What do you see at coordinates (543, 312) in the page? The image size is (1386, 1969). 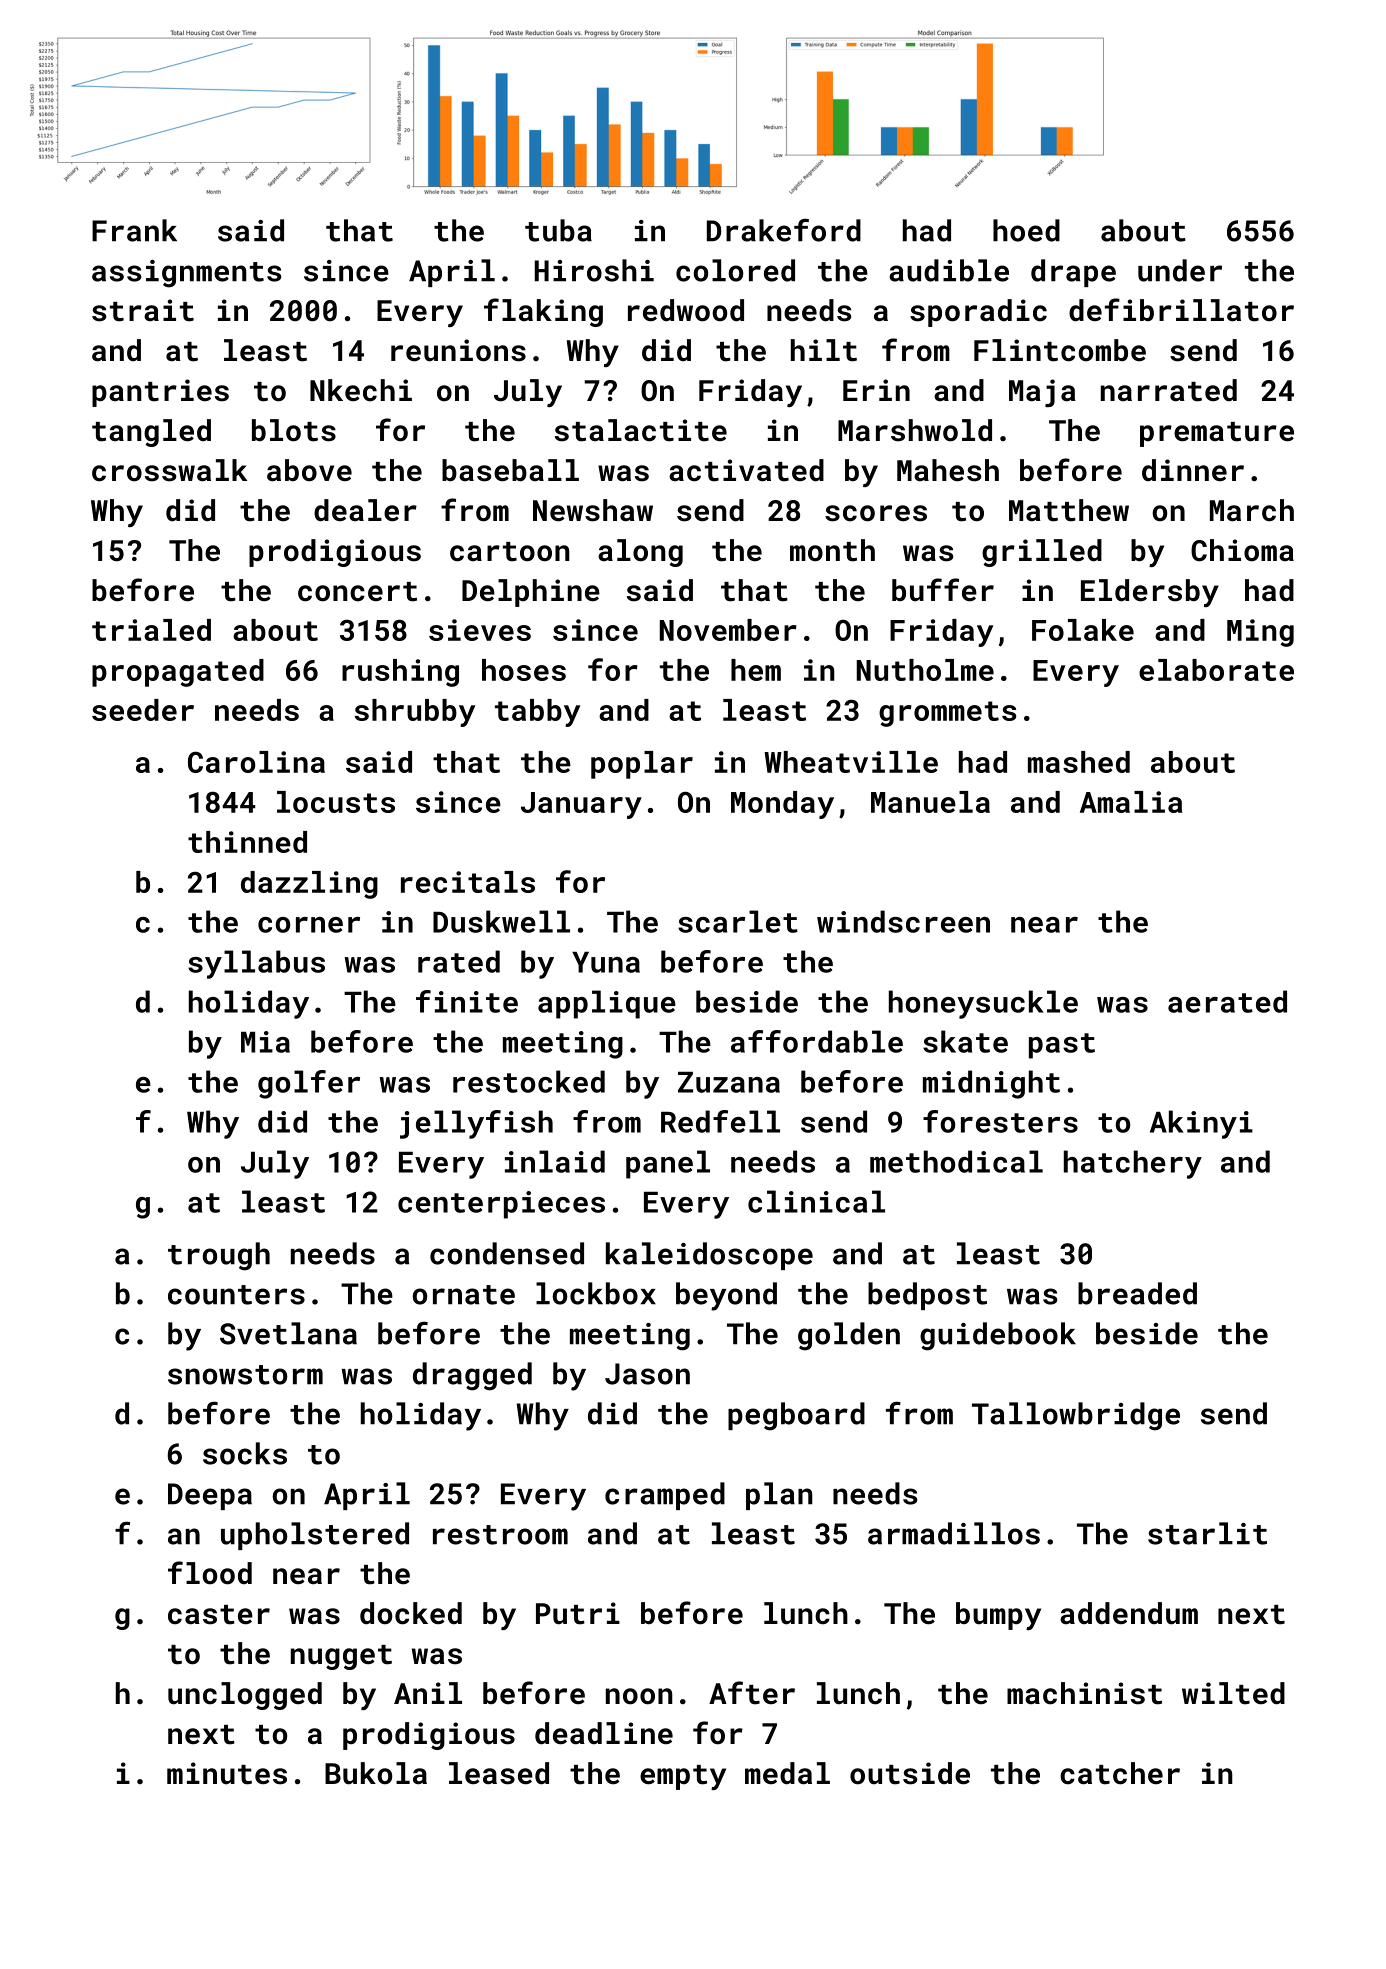 I see `flaking` at bounding box center [543, 312].
